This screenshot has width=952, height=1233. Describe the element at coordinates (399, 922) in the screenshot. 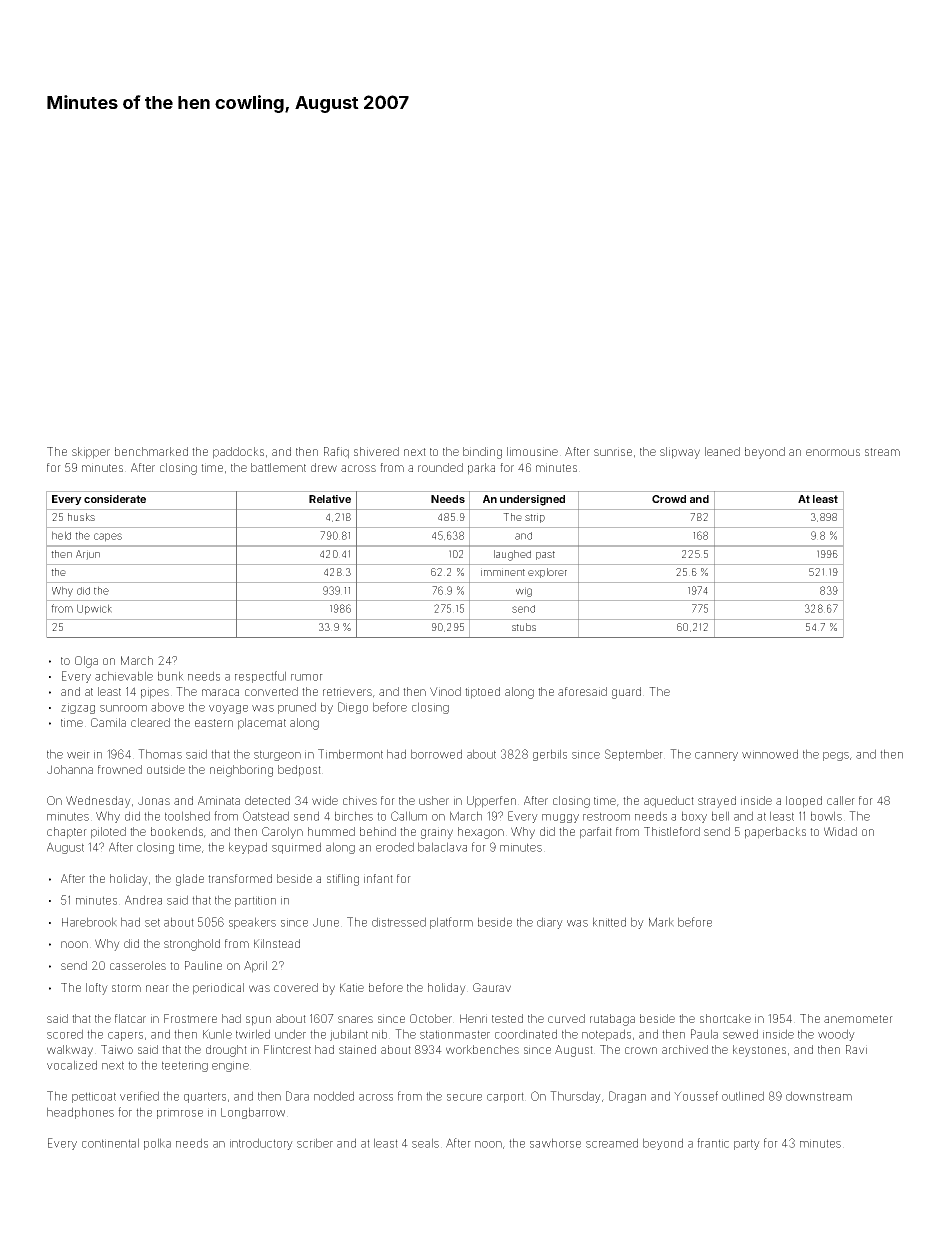

I see `distressed` at that location.
